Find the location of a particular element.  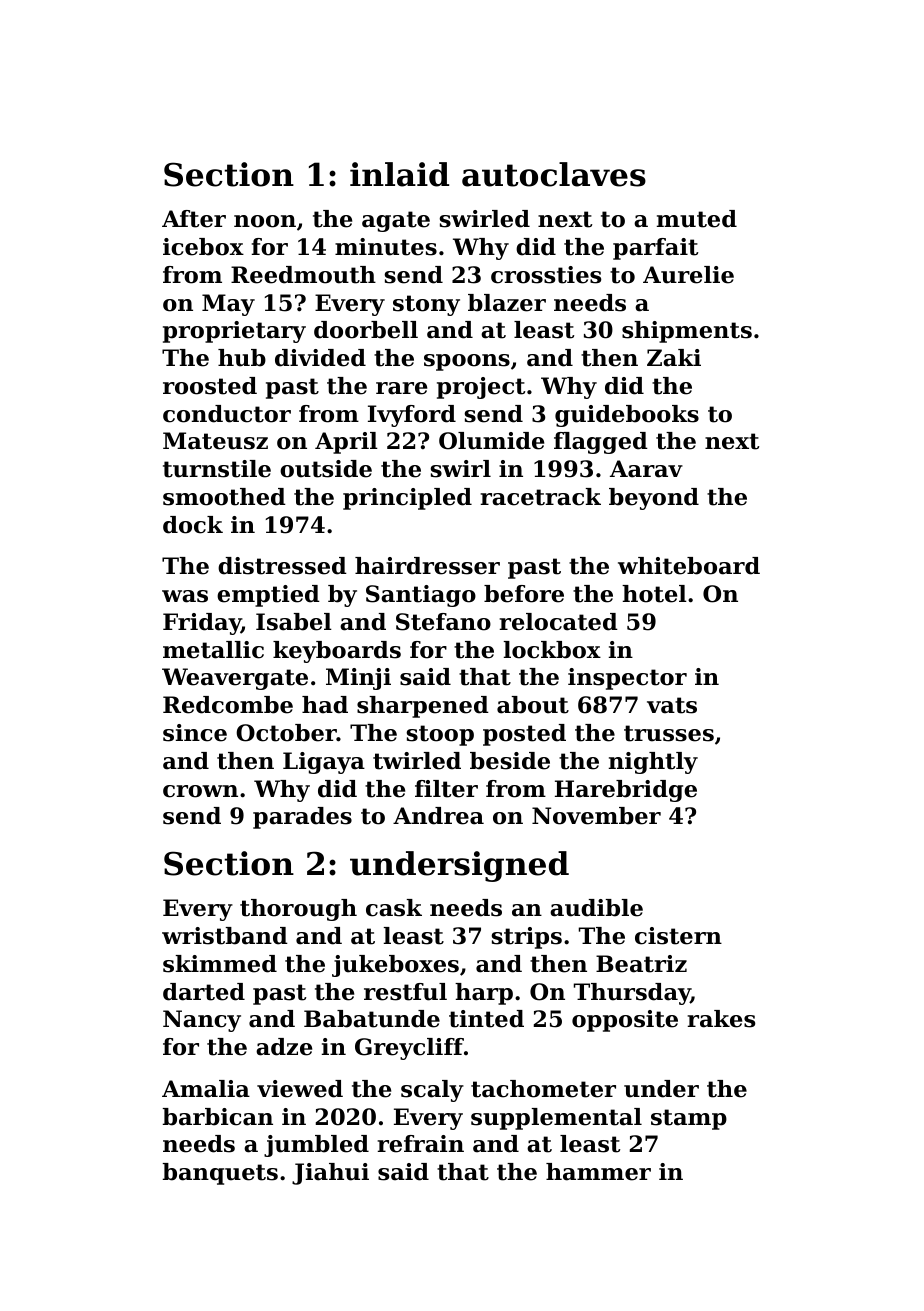

beyond is located at coordinates (654, 499).
